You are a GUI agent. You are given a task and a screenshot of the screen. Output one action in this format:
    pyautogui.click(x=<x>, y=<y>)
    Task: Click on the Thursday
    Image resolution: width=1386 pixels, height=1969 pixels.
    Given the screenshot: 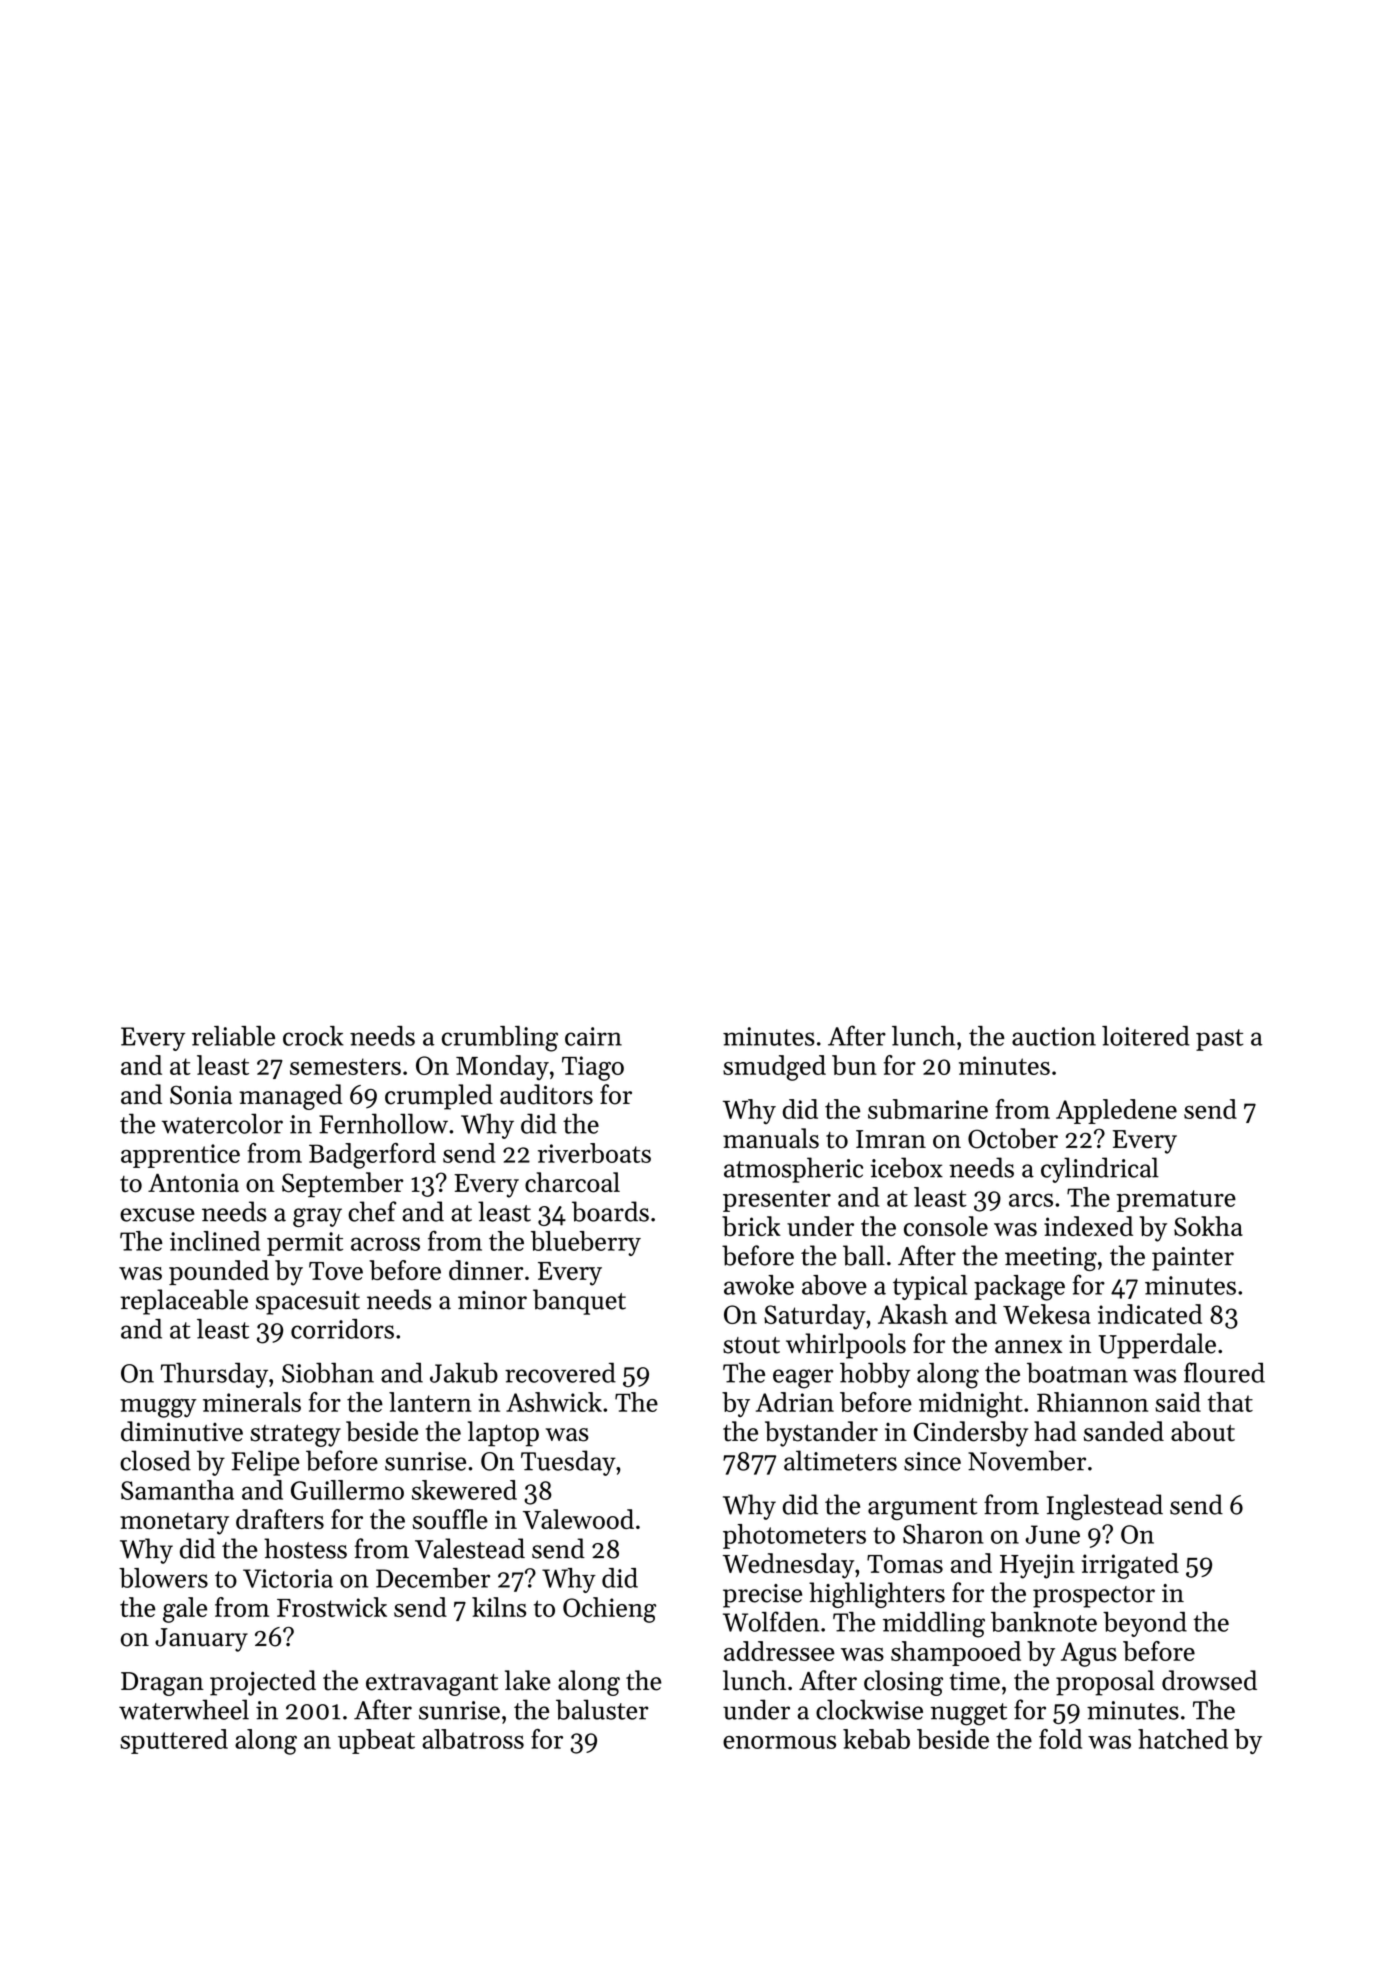 What is the action you would take?
    pyautogui.click(x=214, y=1375)
